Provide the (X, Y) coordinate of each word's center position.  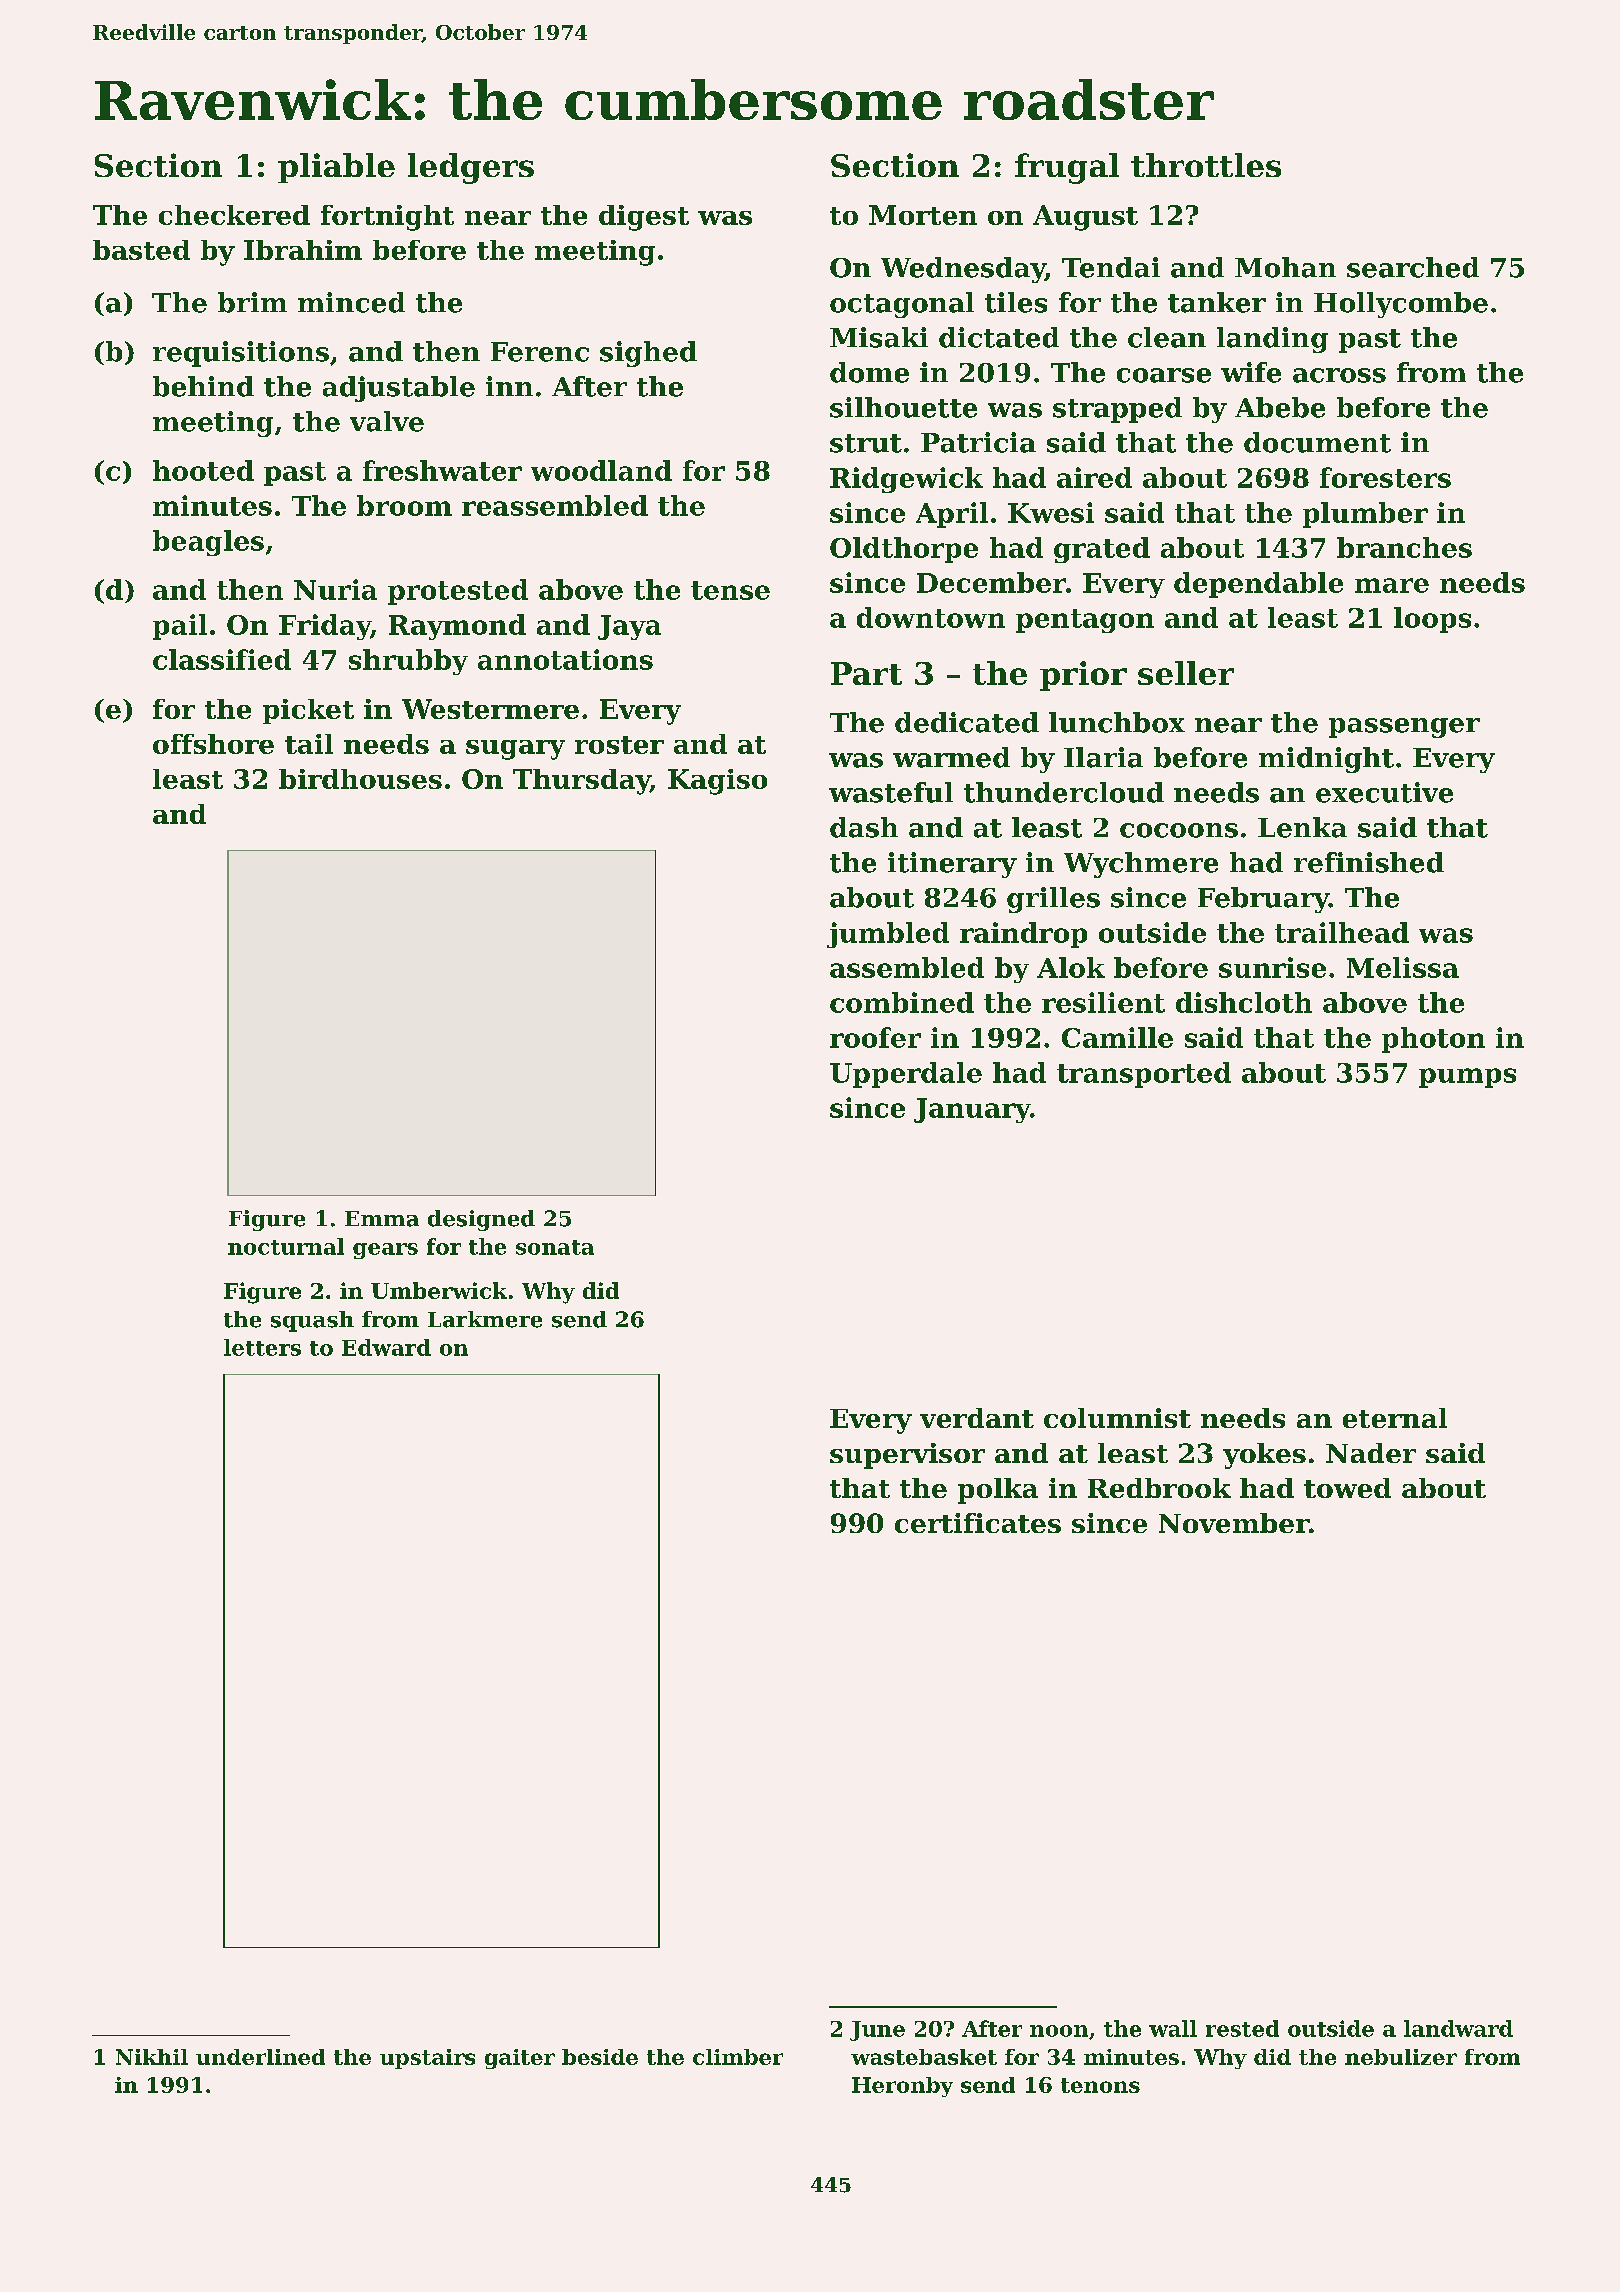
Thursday (581, 782)
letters (262, 1347)
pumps (1467, 1078)
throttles (1206, 165)
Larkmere (485, 1319)
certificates (978, 1523)
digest (644, 218)
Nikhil (152, 2057)
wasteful (891, 792)
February (1263, 900)
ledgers (471, 168)
